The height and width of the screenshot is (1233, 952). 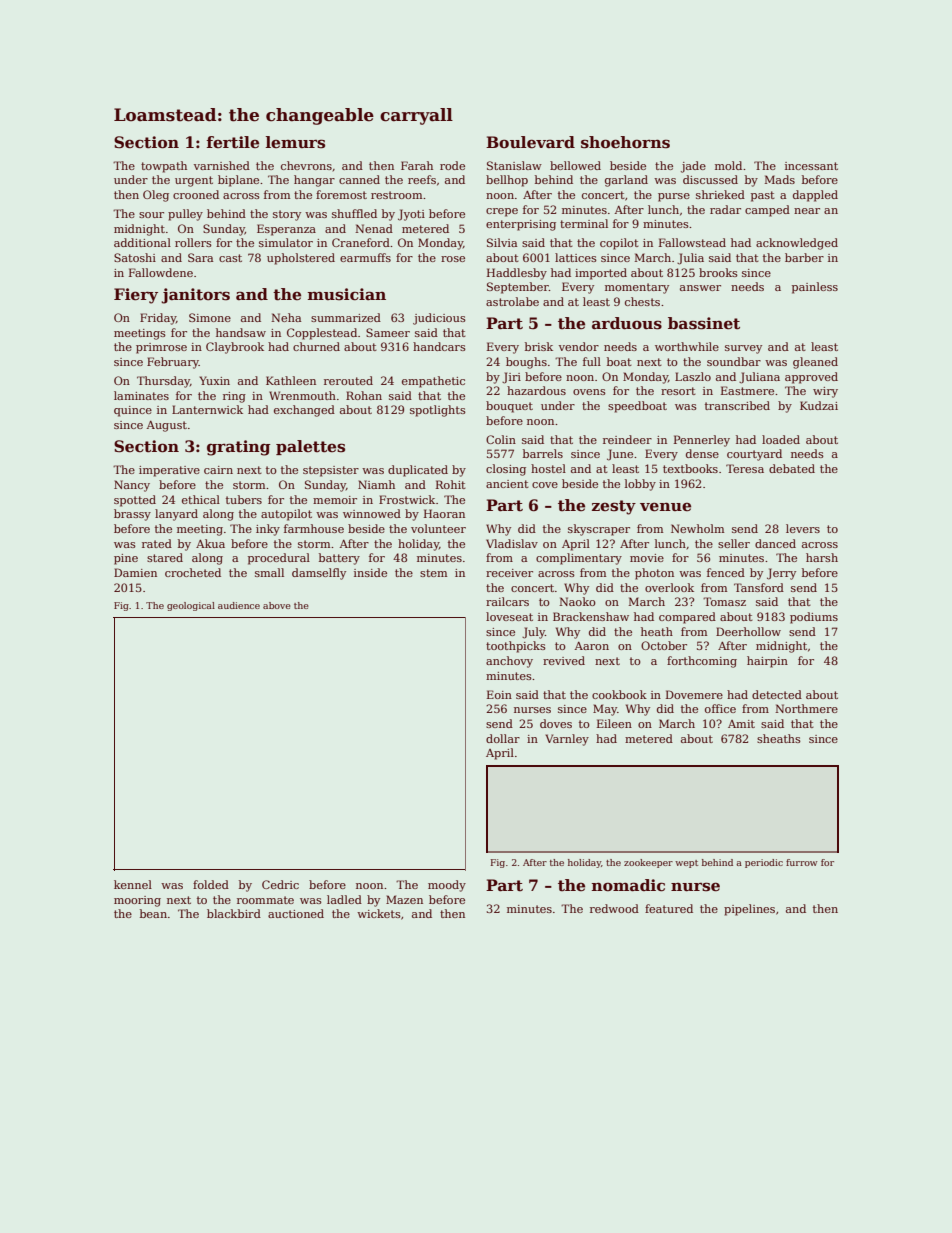 I want to click on kennel, so click(x=133, y=884).
